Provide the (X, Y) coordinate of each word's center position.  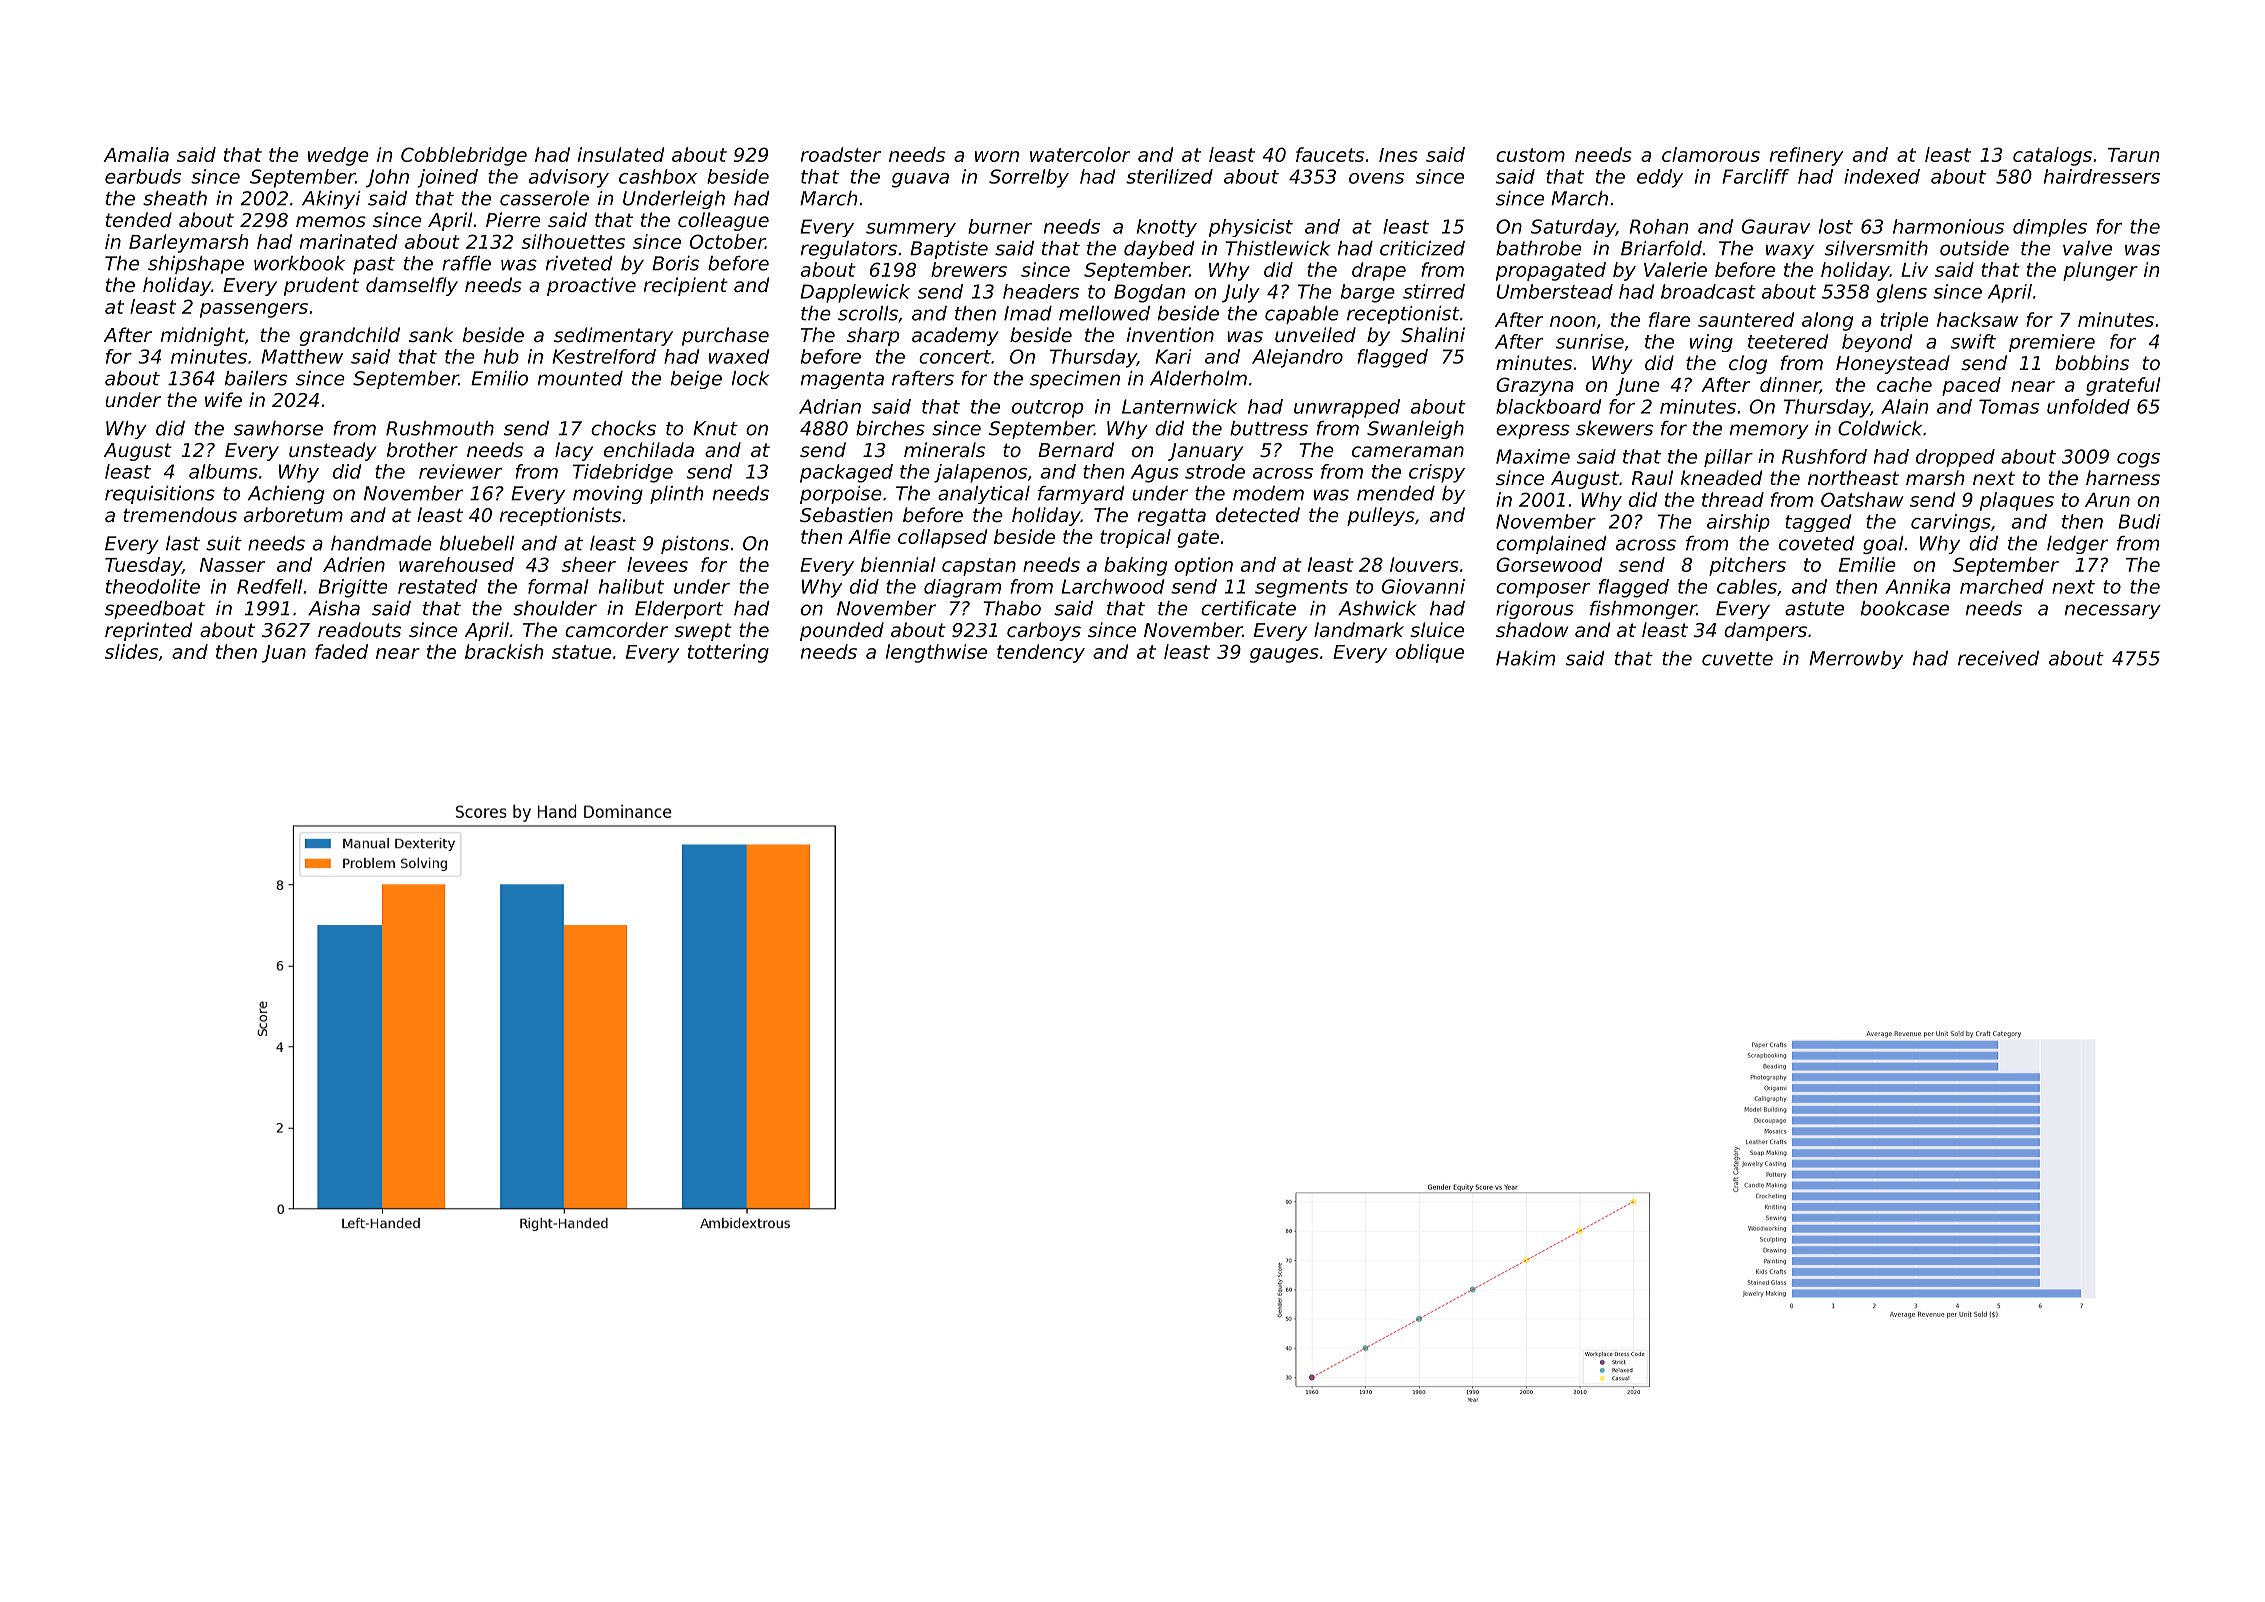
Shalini (1433, 334)
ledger (2077, 545)
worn (997, 156)
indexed (1882, 176)
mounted (580, 378)
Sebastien (846, 514)
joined (448, 178)
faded (341, 651)
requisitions (160, 495)
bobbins (2092, 362)
